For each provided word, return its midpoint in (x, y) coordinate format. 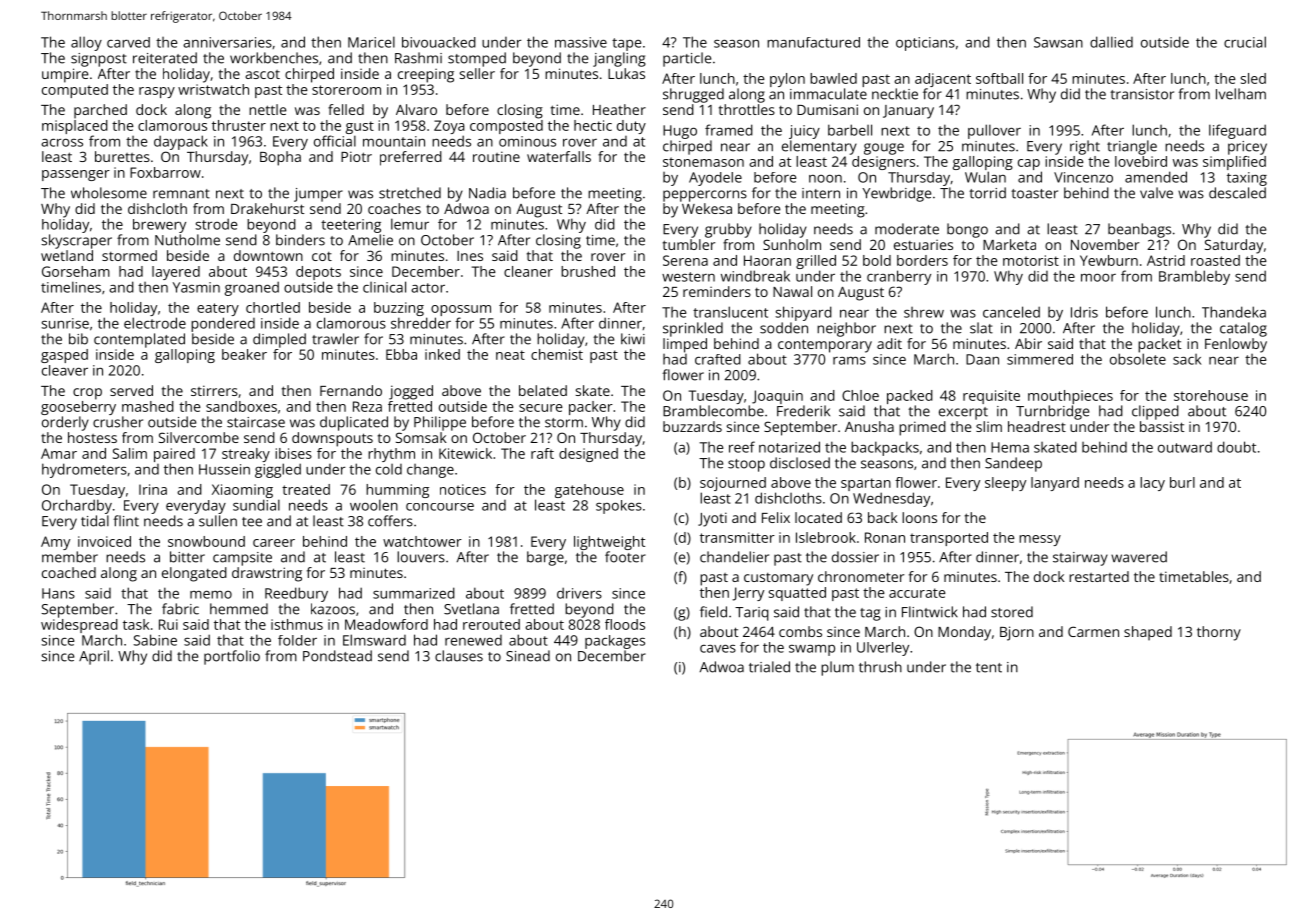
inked (442, 354)
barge (545, 558)
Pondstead (337, 656)
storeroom (346, 90)
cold (389, 469)
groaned (252, 288)
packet (1159, 345)
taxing (1247, 179)
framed (729, 130)
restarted (1099, 576)
